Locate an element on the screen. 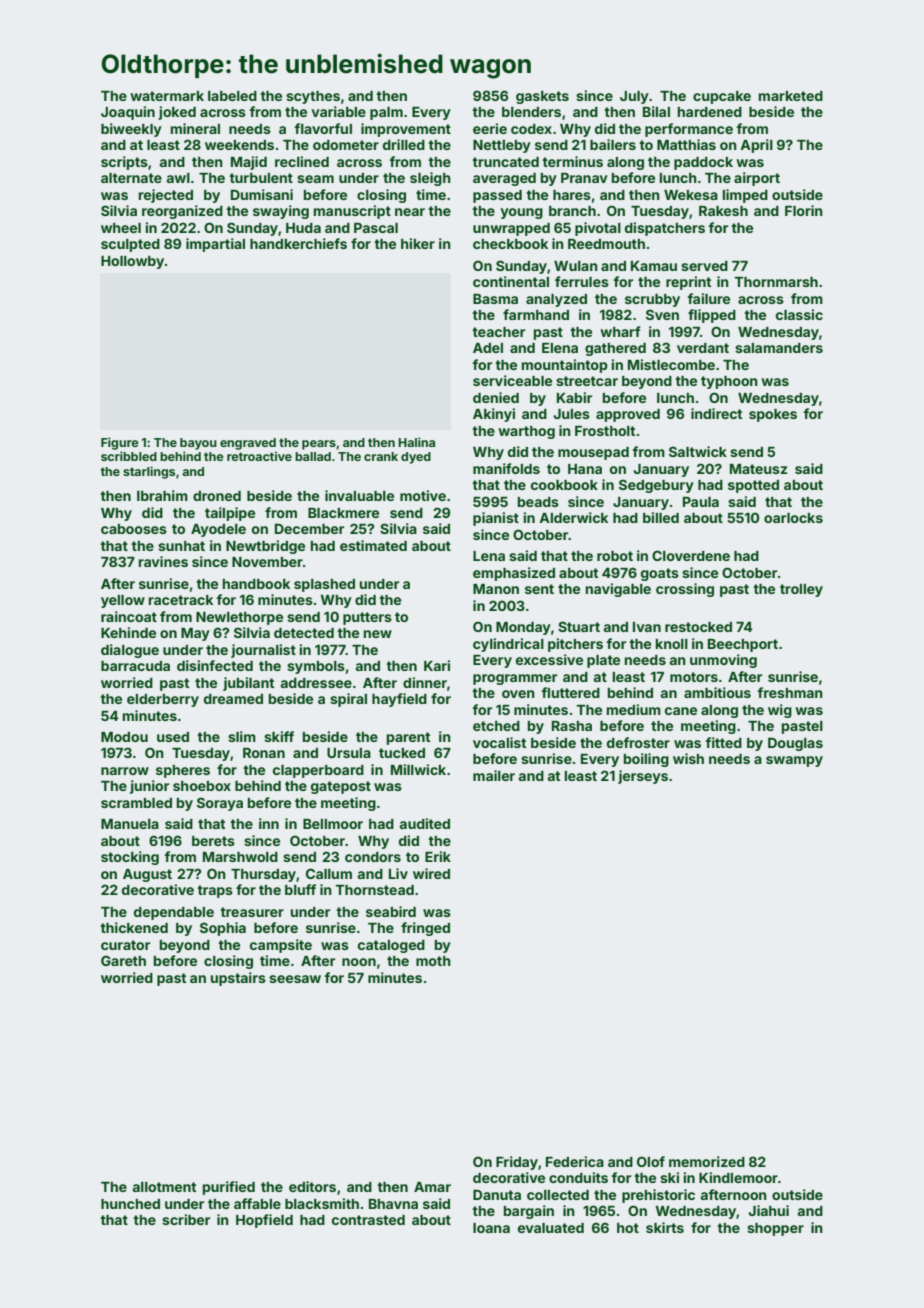 Image resolution: width=924 pixels, height=1308 pixels. Federica is located at coordinates (575, 1161).
